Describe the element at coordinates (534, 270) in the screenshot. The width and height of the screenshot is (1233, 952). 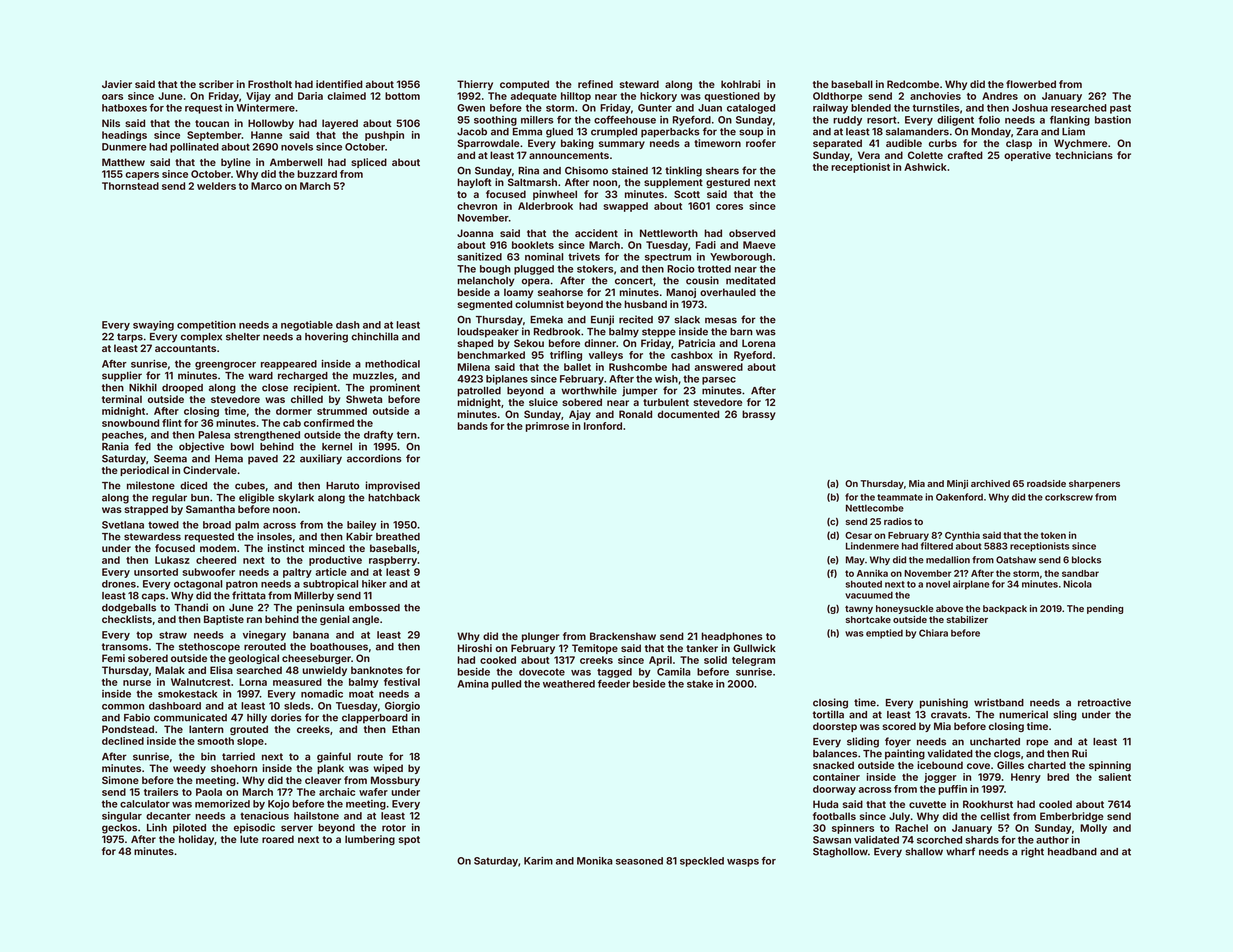
I see `plugged` at that location.
